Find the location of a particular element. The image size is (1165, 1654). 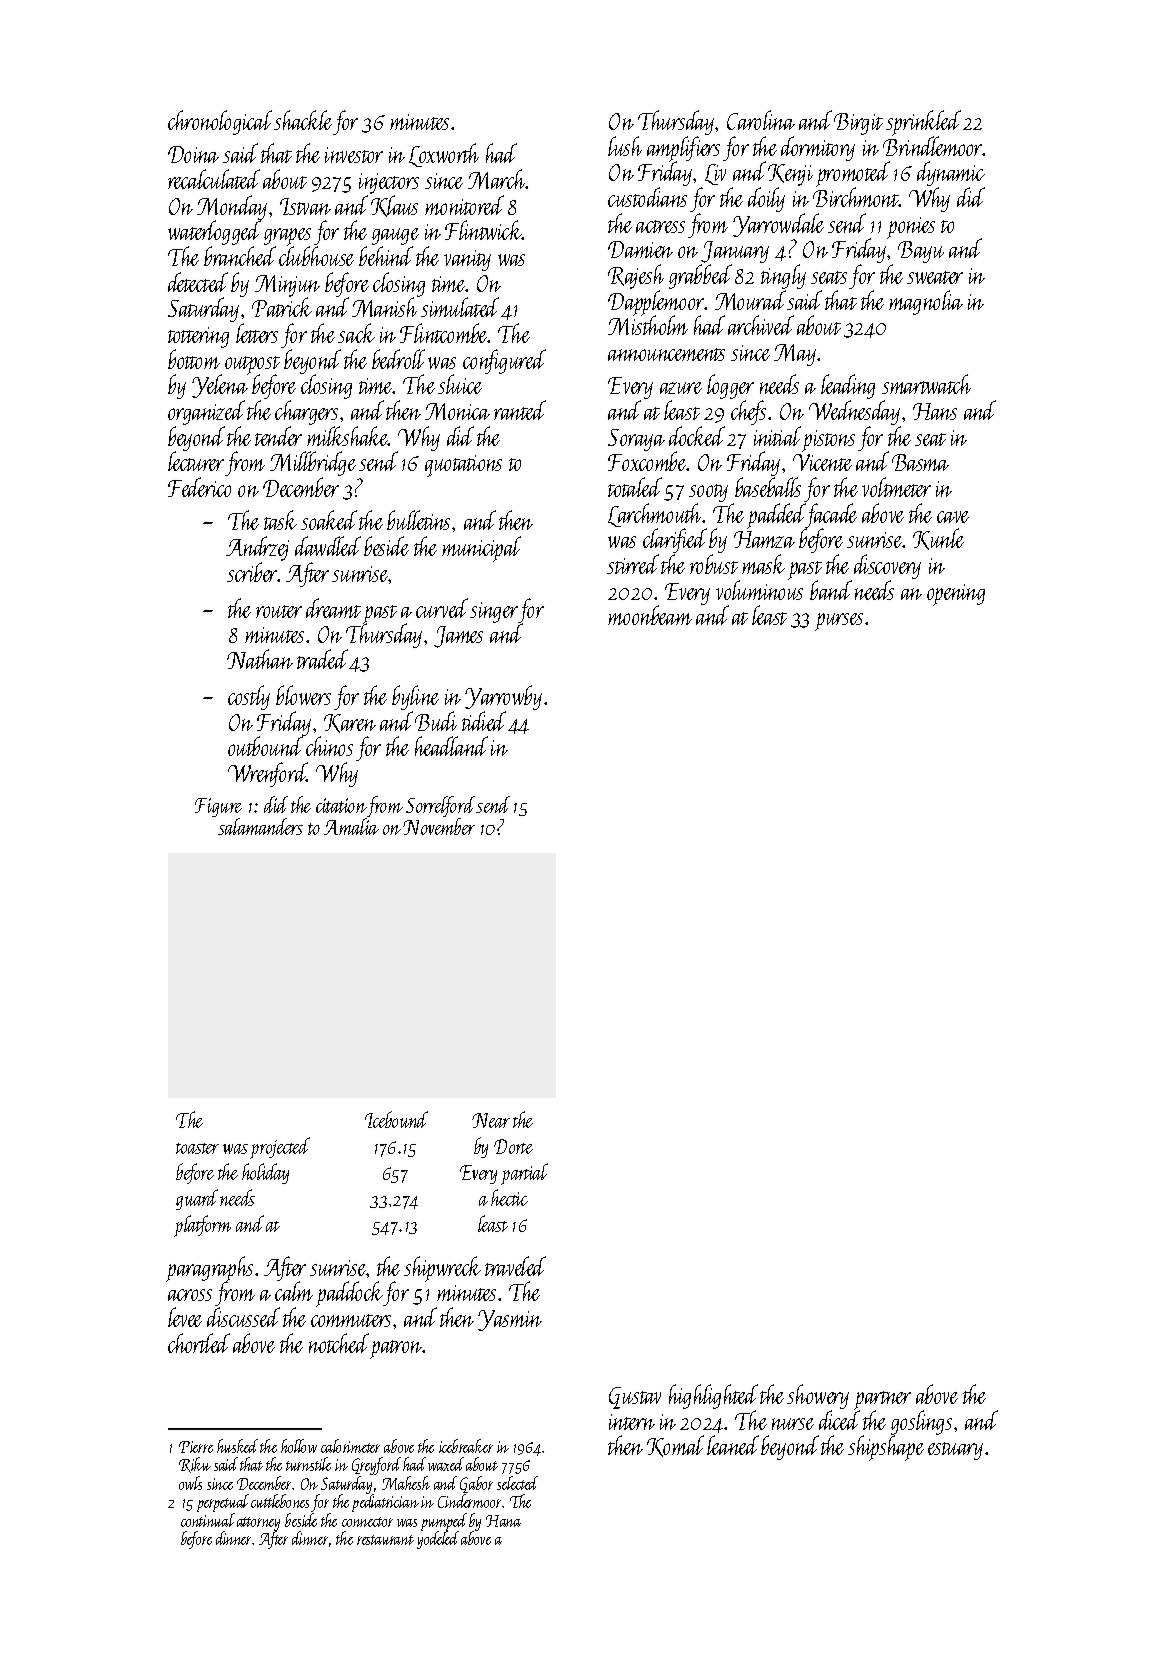

purses is located at coordinates (839, 622).
